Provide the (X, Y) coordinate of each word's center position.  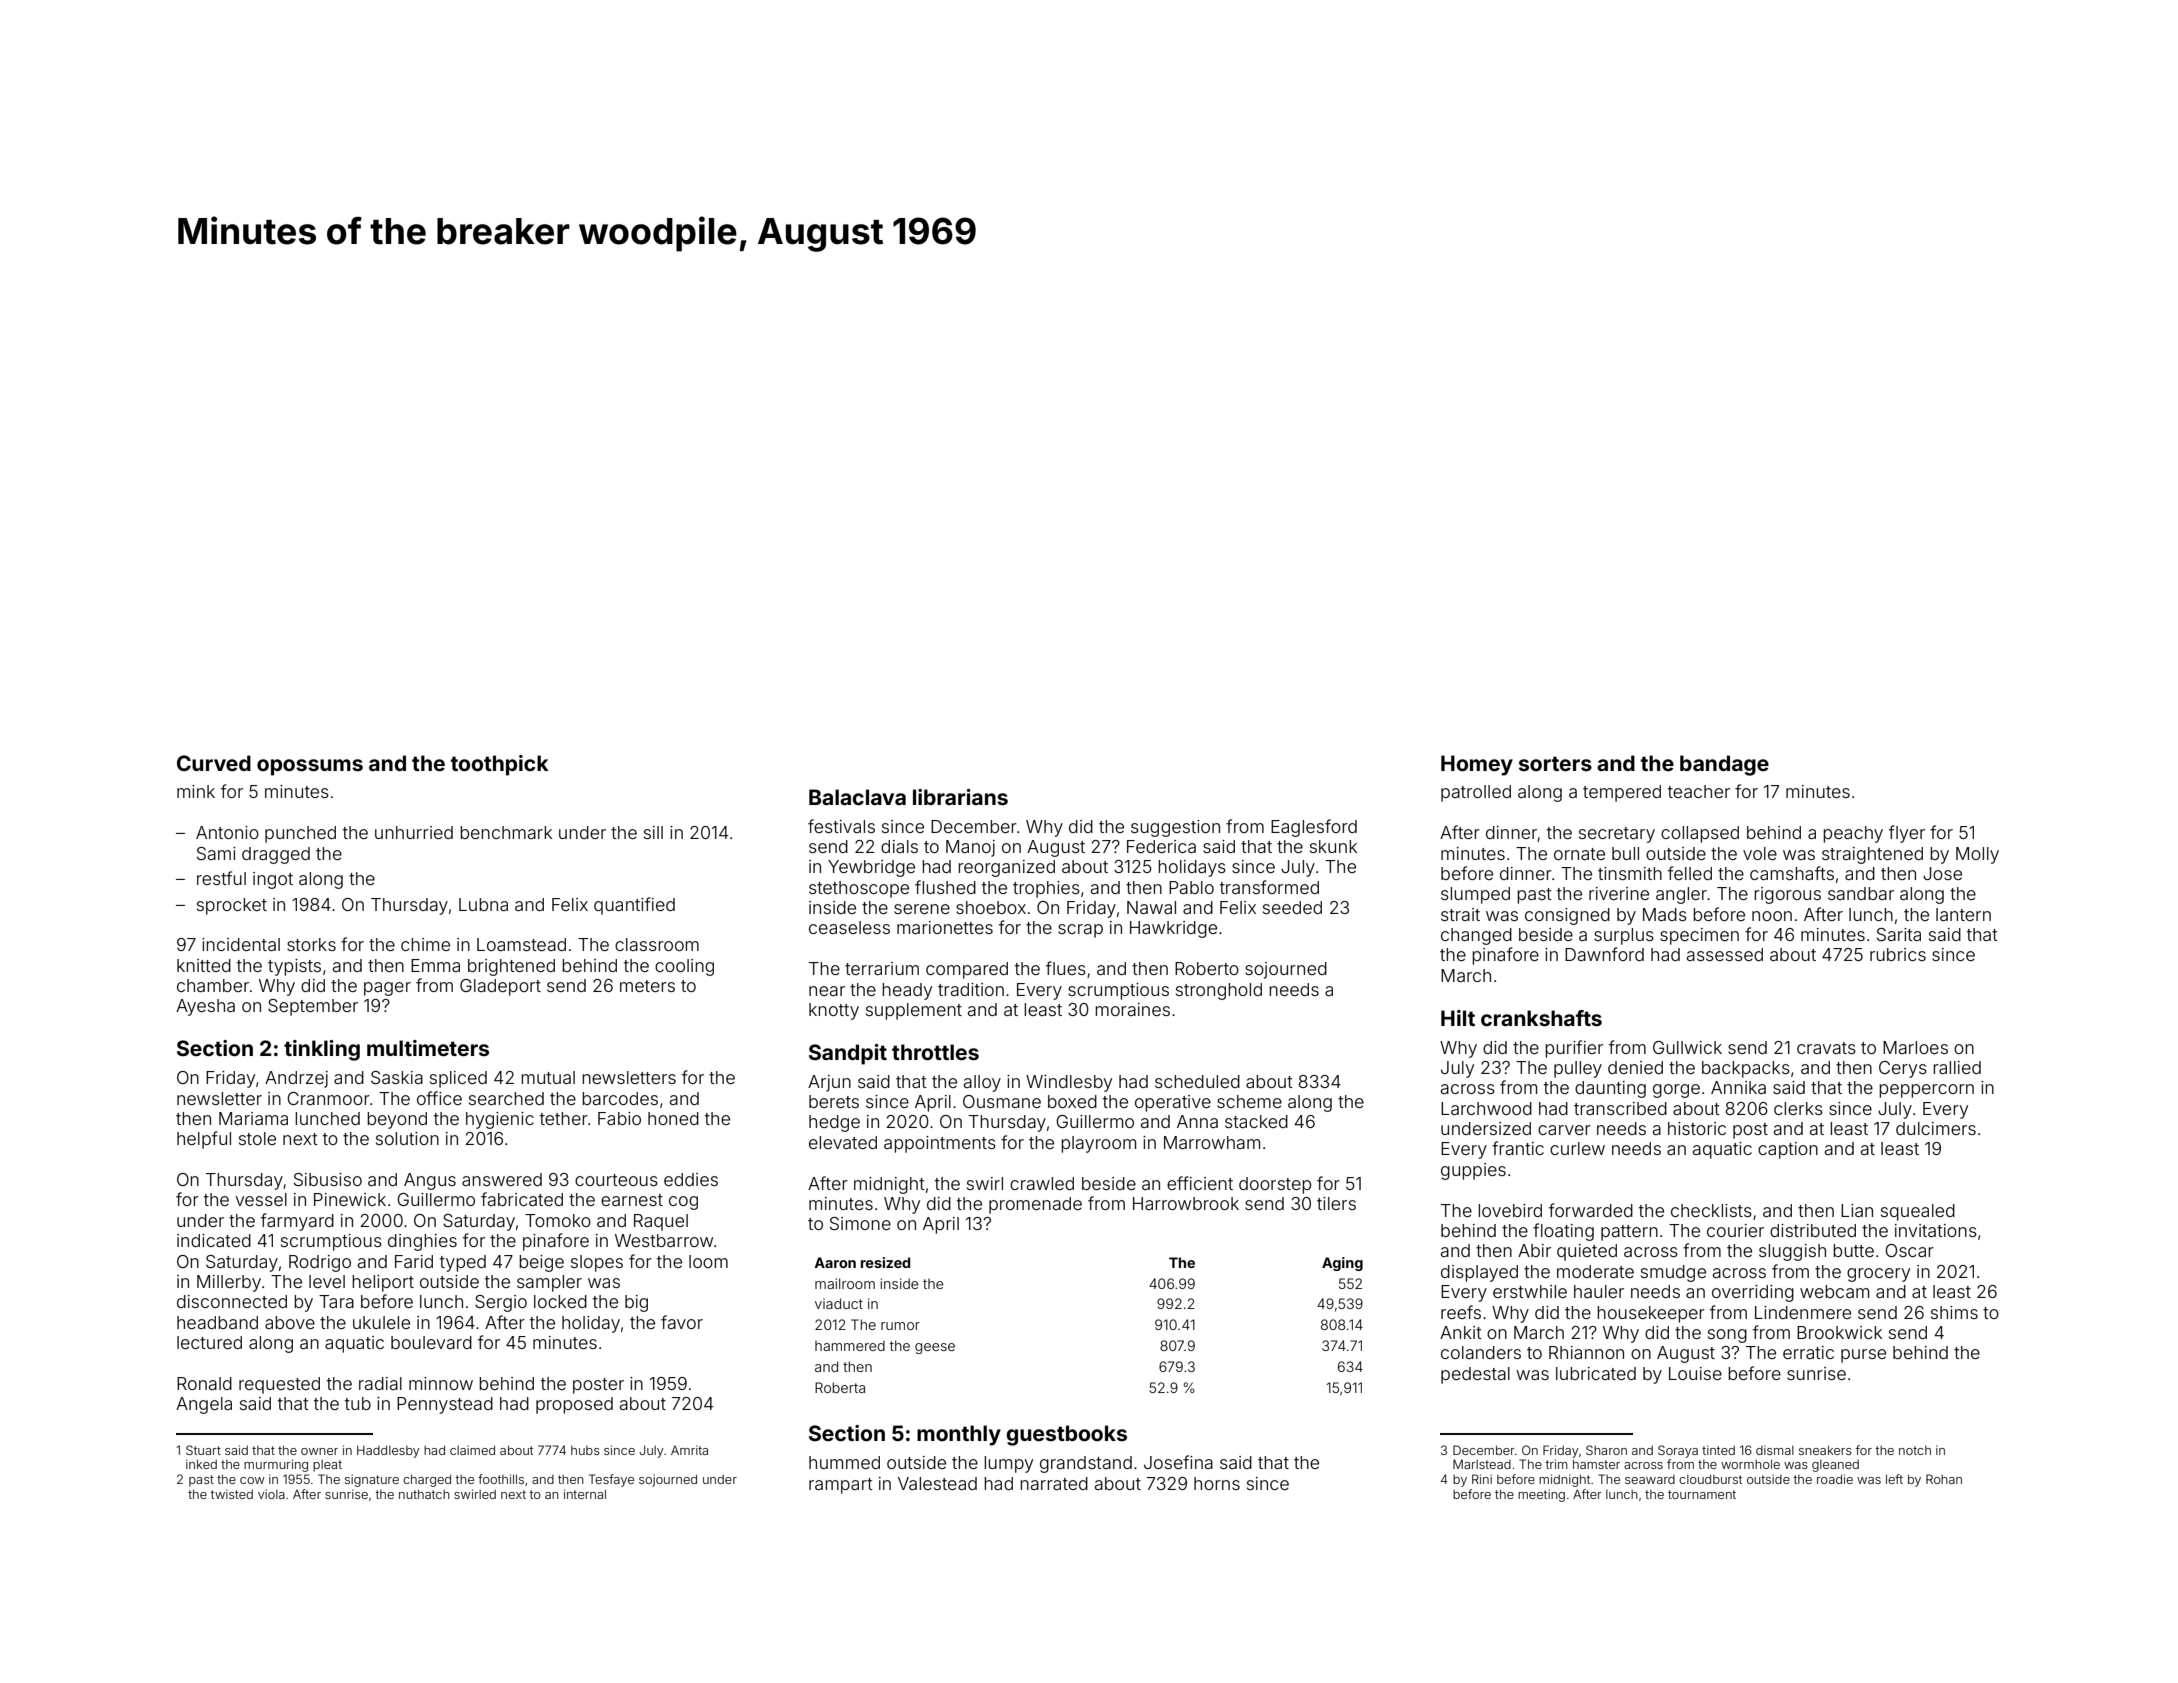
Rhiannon (1586, 1352)
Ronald (204, 1383)
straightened (1872, 855)
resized (885, 1262)
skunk (1333, 846)
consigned (1567, 916)
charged (427, 1480)
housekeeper (1651, 1314)
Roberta (840, 1387)
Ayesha (205, 1007)
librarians (960, 797)
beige (541, 1263)
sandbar (1861, 893)
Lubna (483, 904)
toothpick (499, 765)
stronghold (1219, 991)
